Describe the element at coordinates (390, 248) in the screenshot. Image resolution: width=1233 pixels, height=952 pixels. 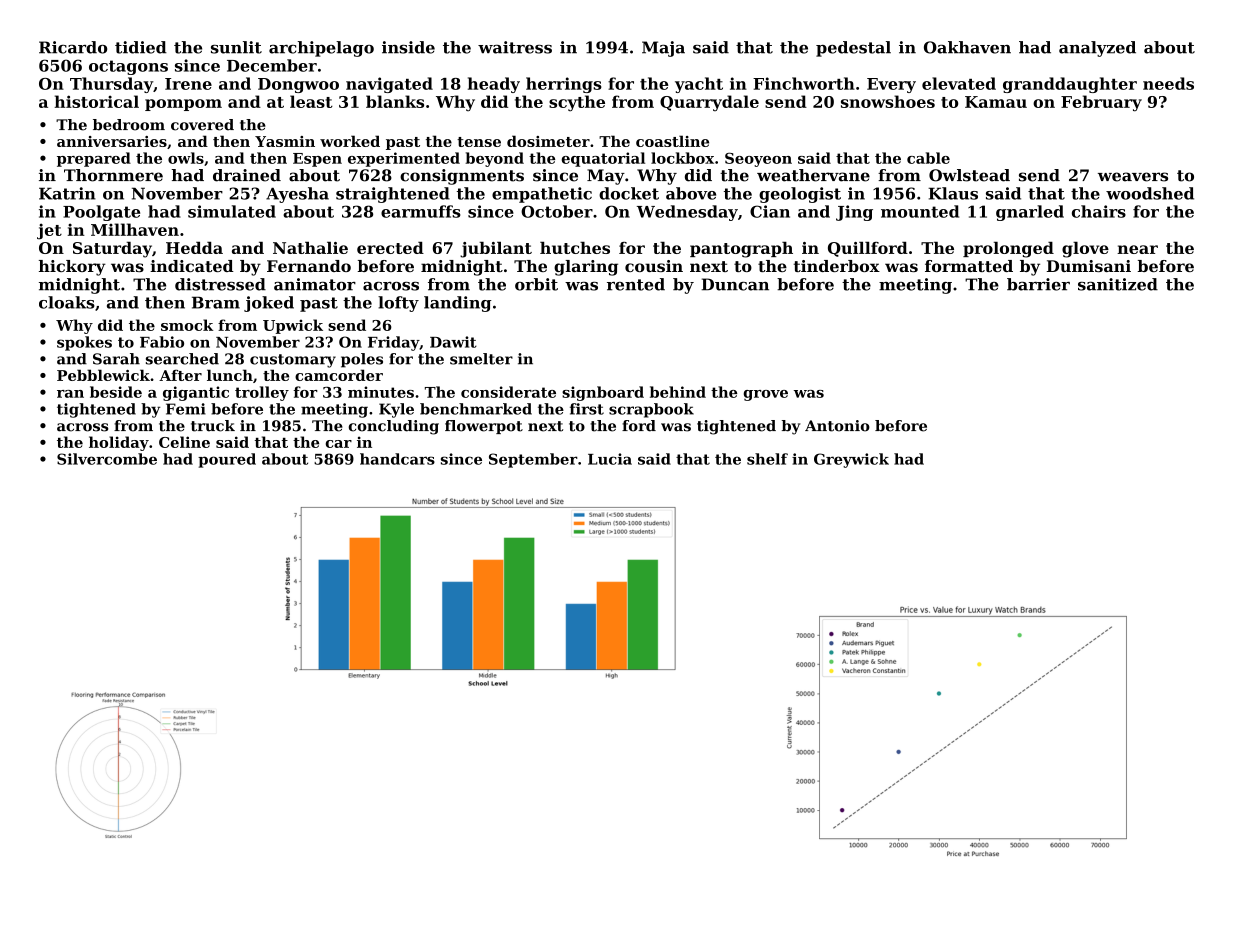
I see `erected` at that location.
